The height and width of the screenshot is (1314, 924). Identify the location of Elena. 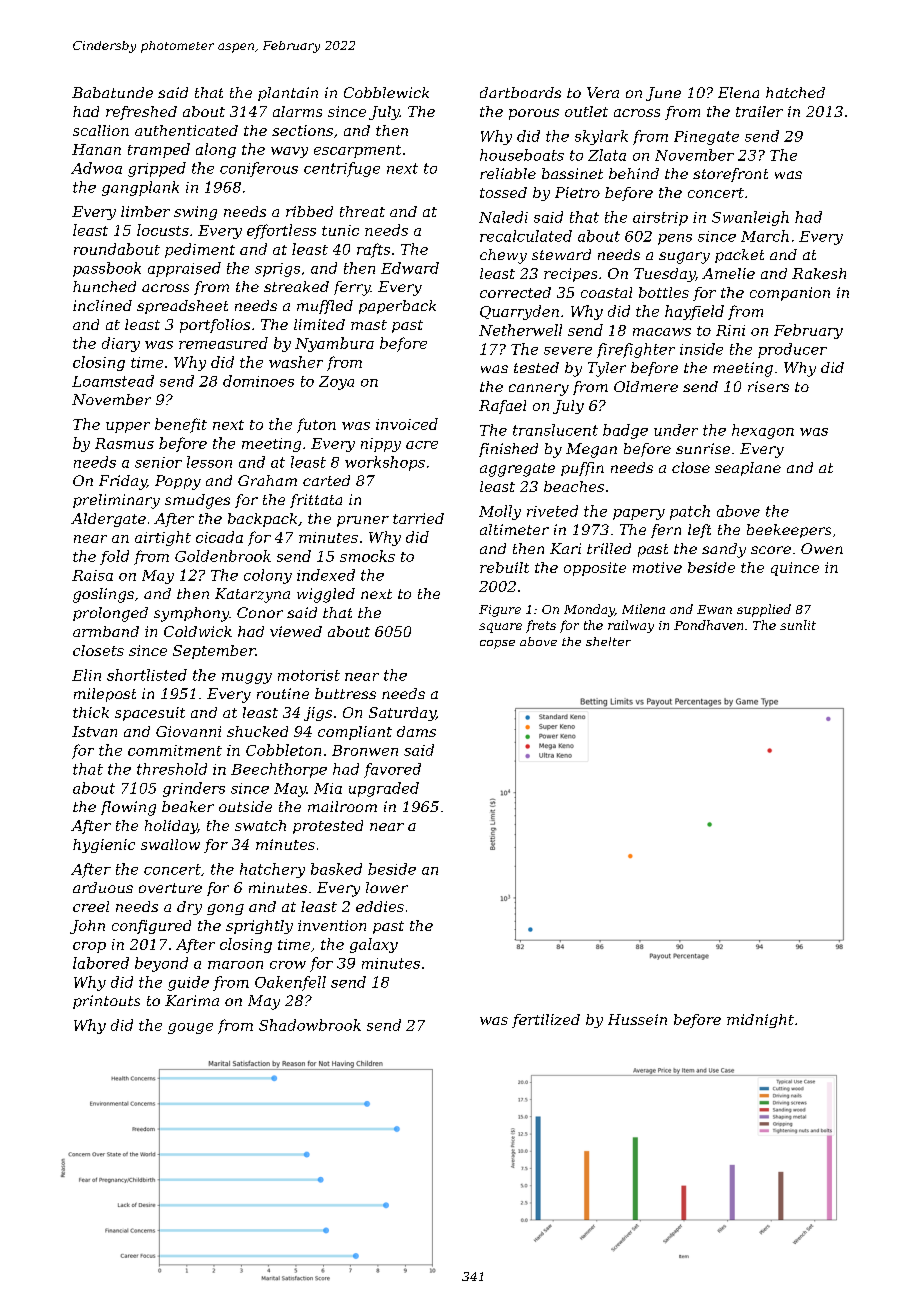
(738, 92).
